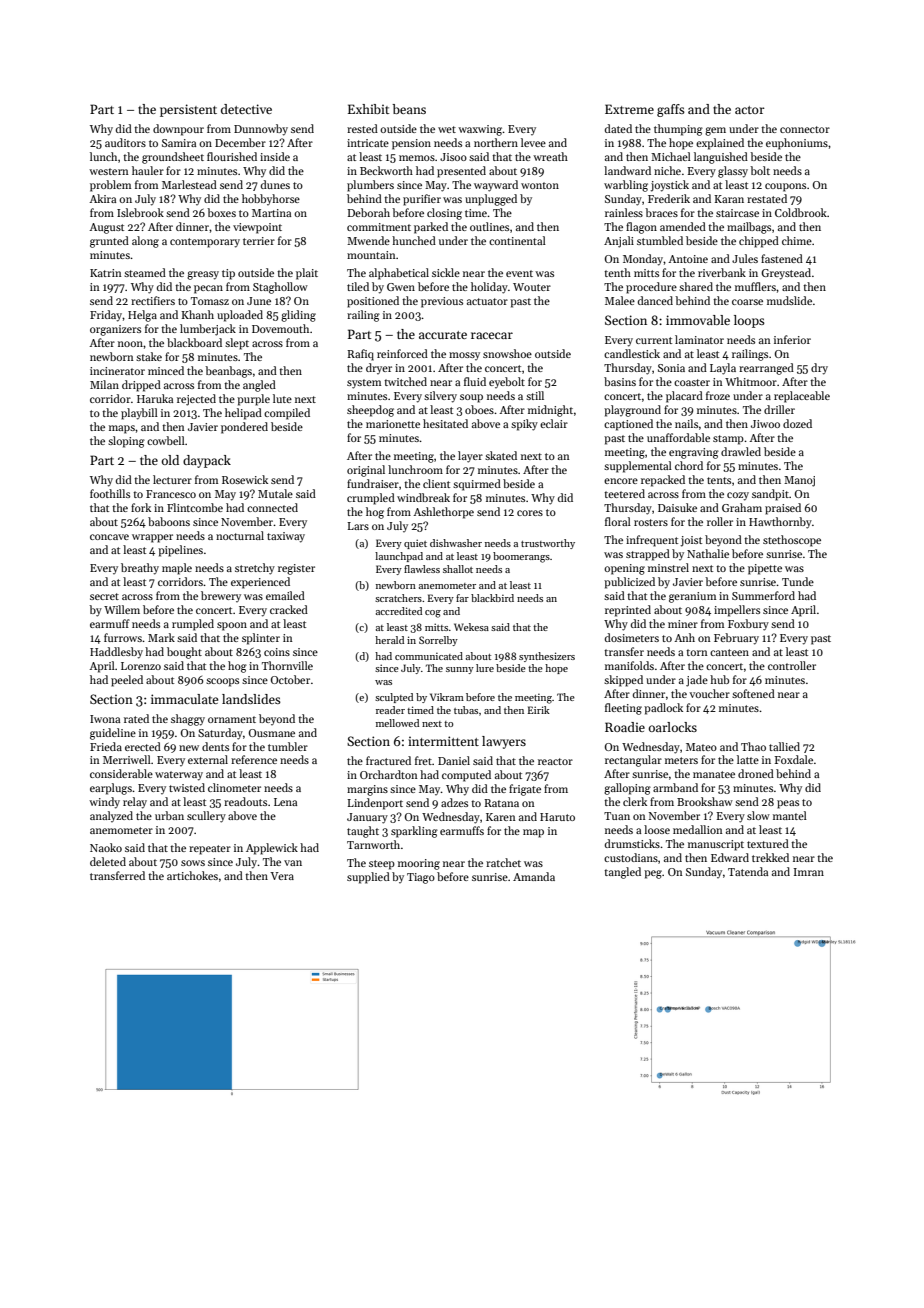  Describe the element at coordinates (415, 544) in the screenshot. I see `quiet` at that location.
